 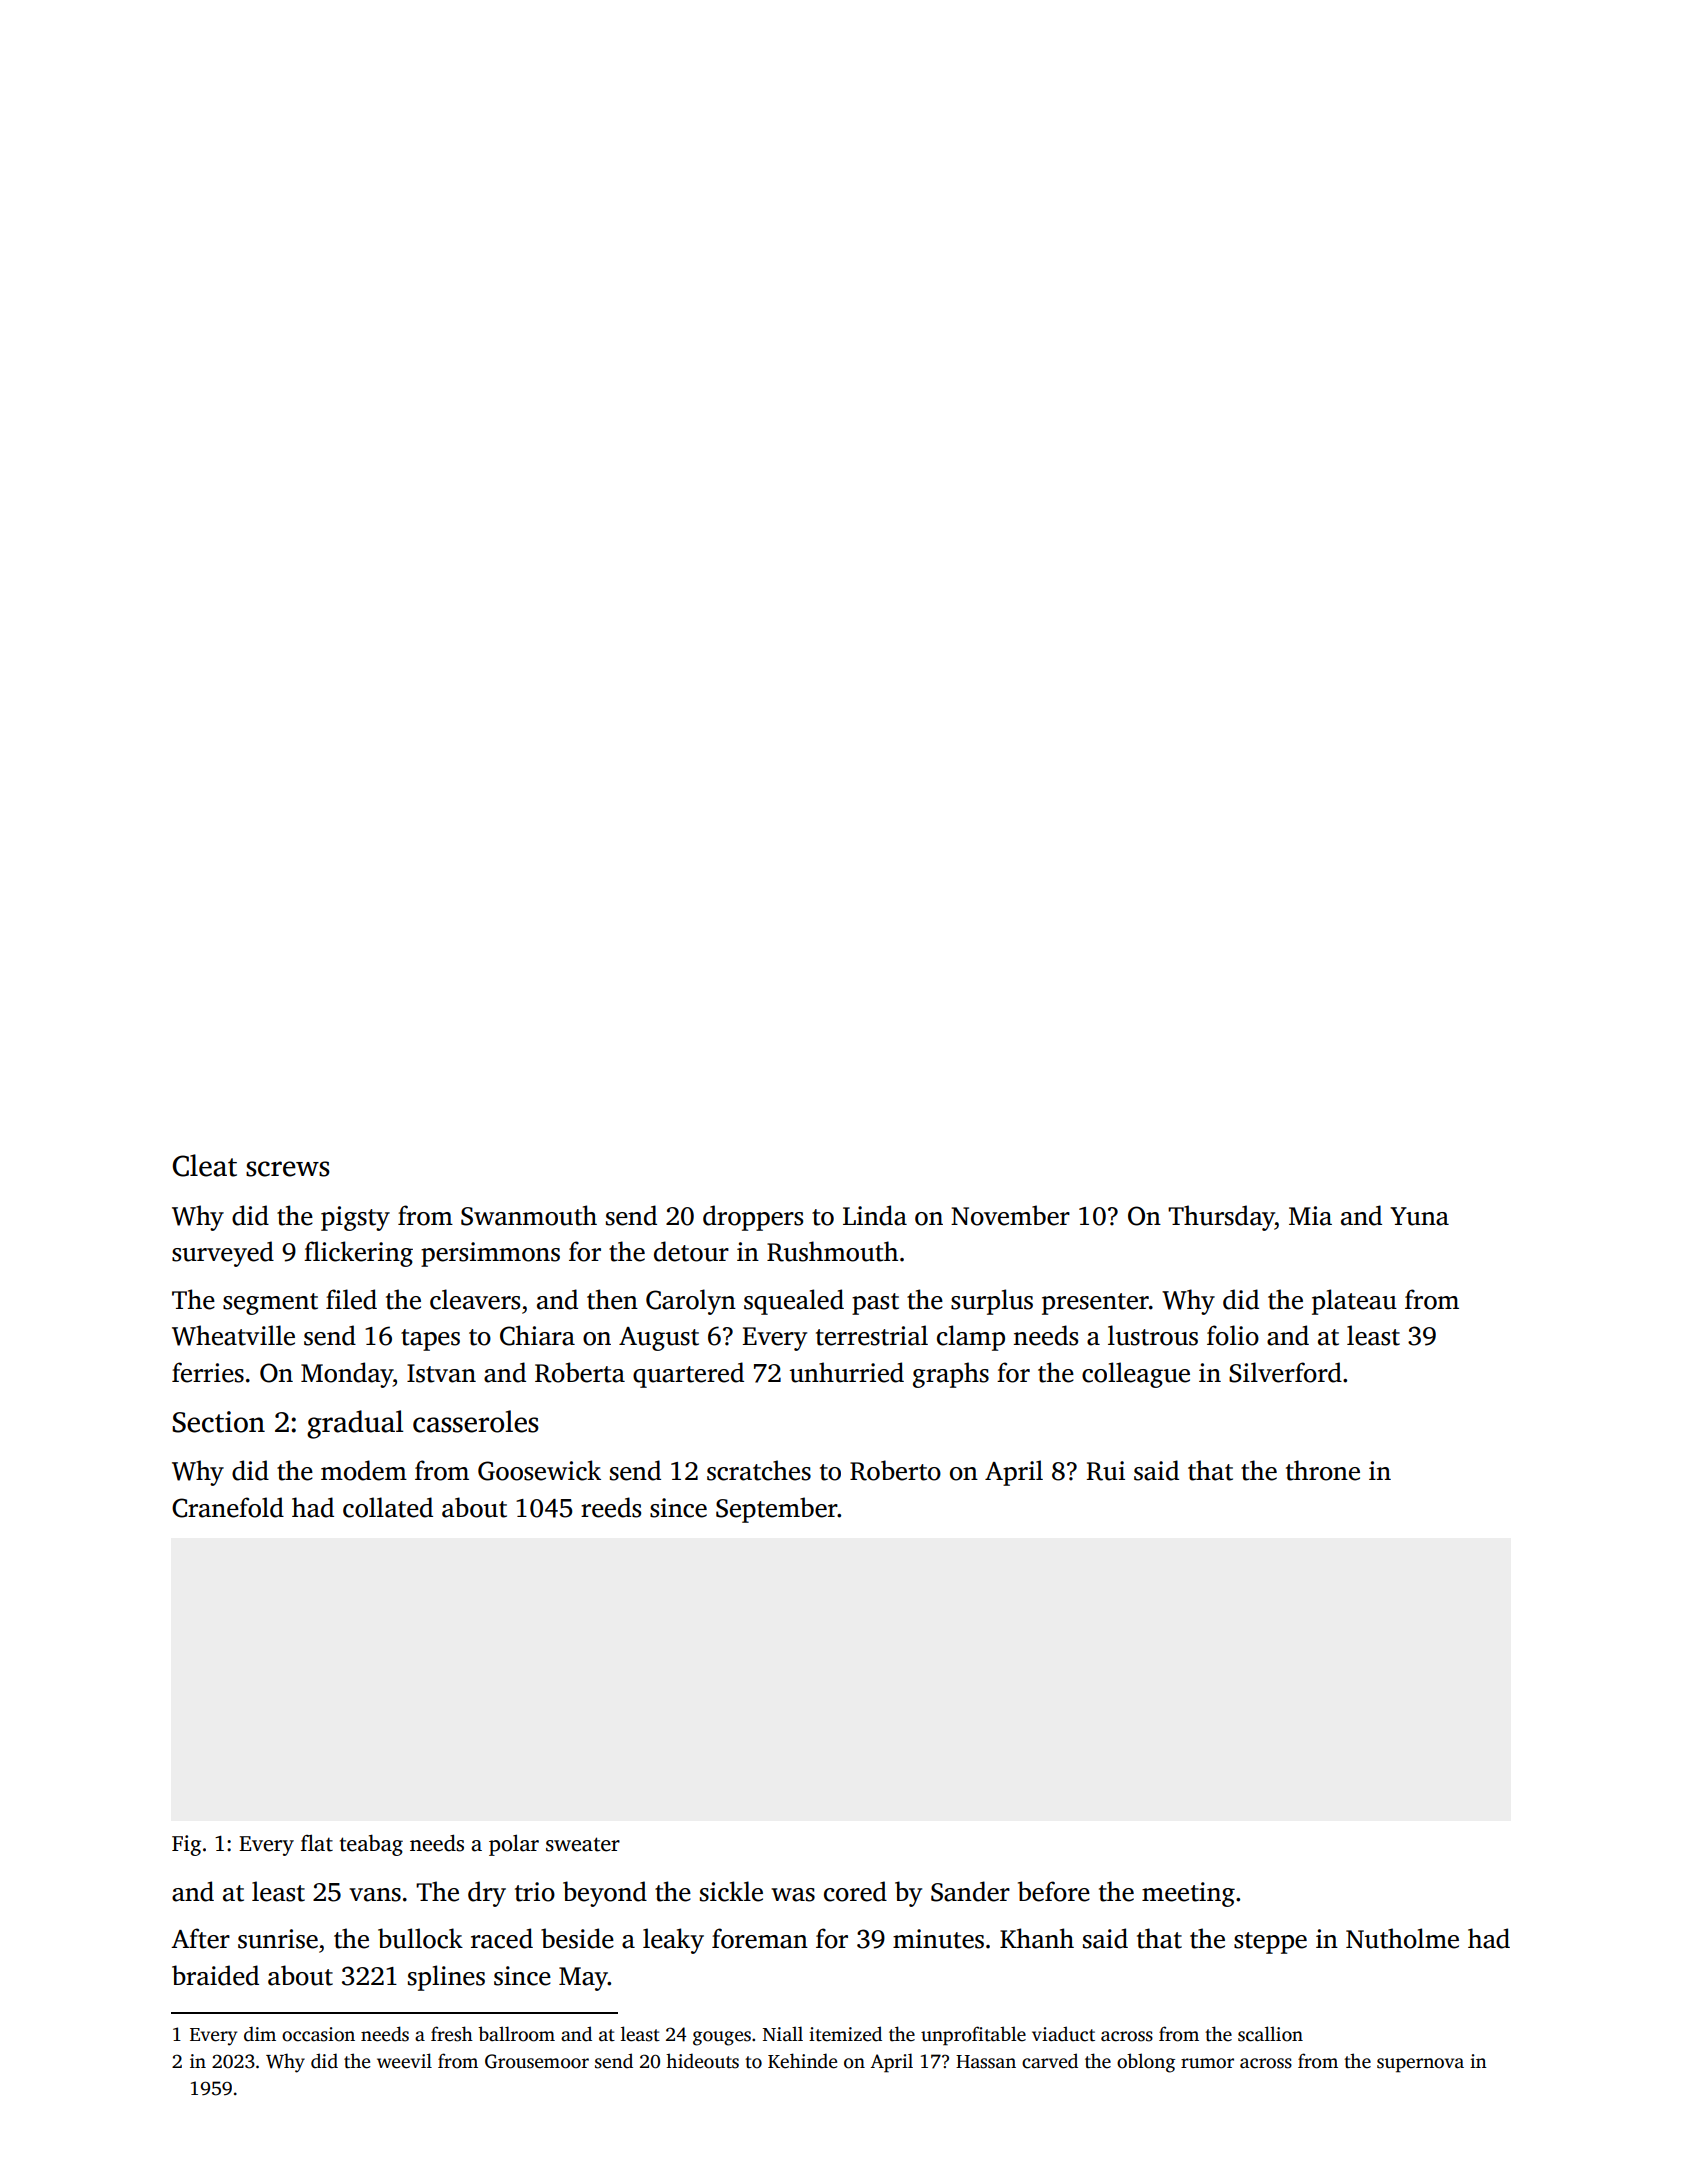 I want to click on persimmons, so click(x=490, y=1254).
